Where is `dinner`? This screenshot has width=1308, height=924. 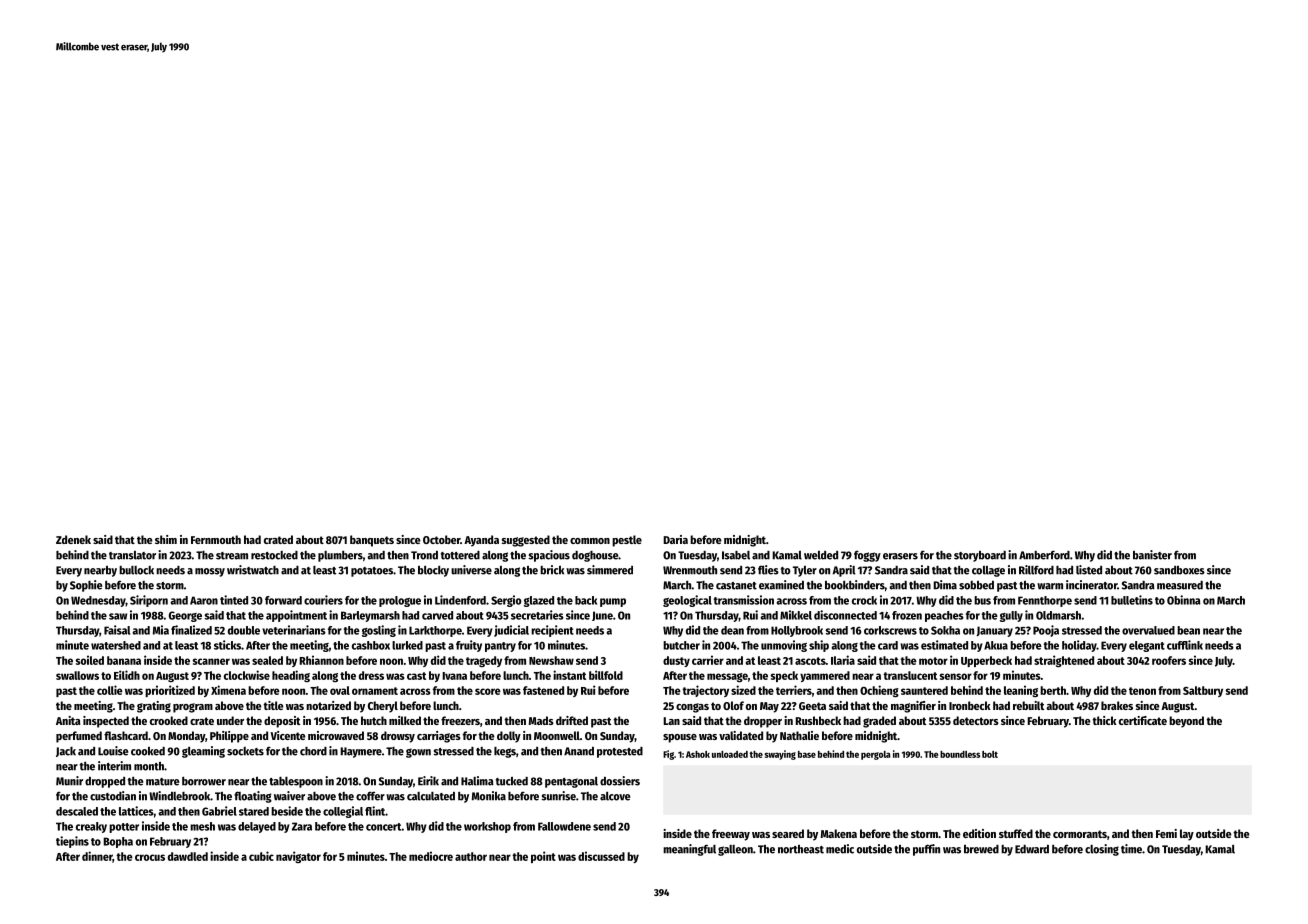 dinner is located at coordinates (97, 857).
